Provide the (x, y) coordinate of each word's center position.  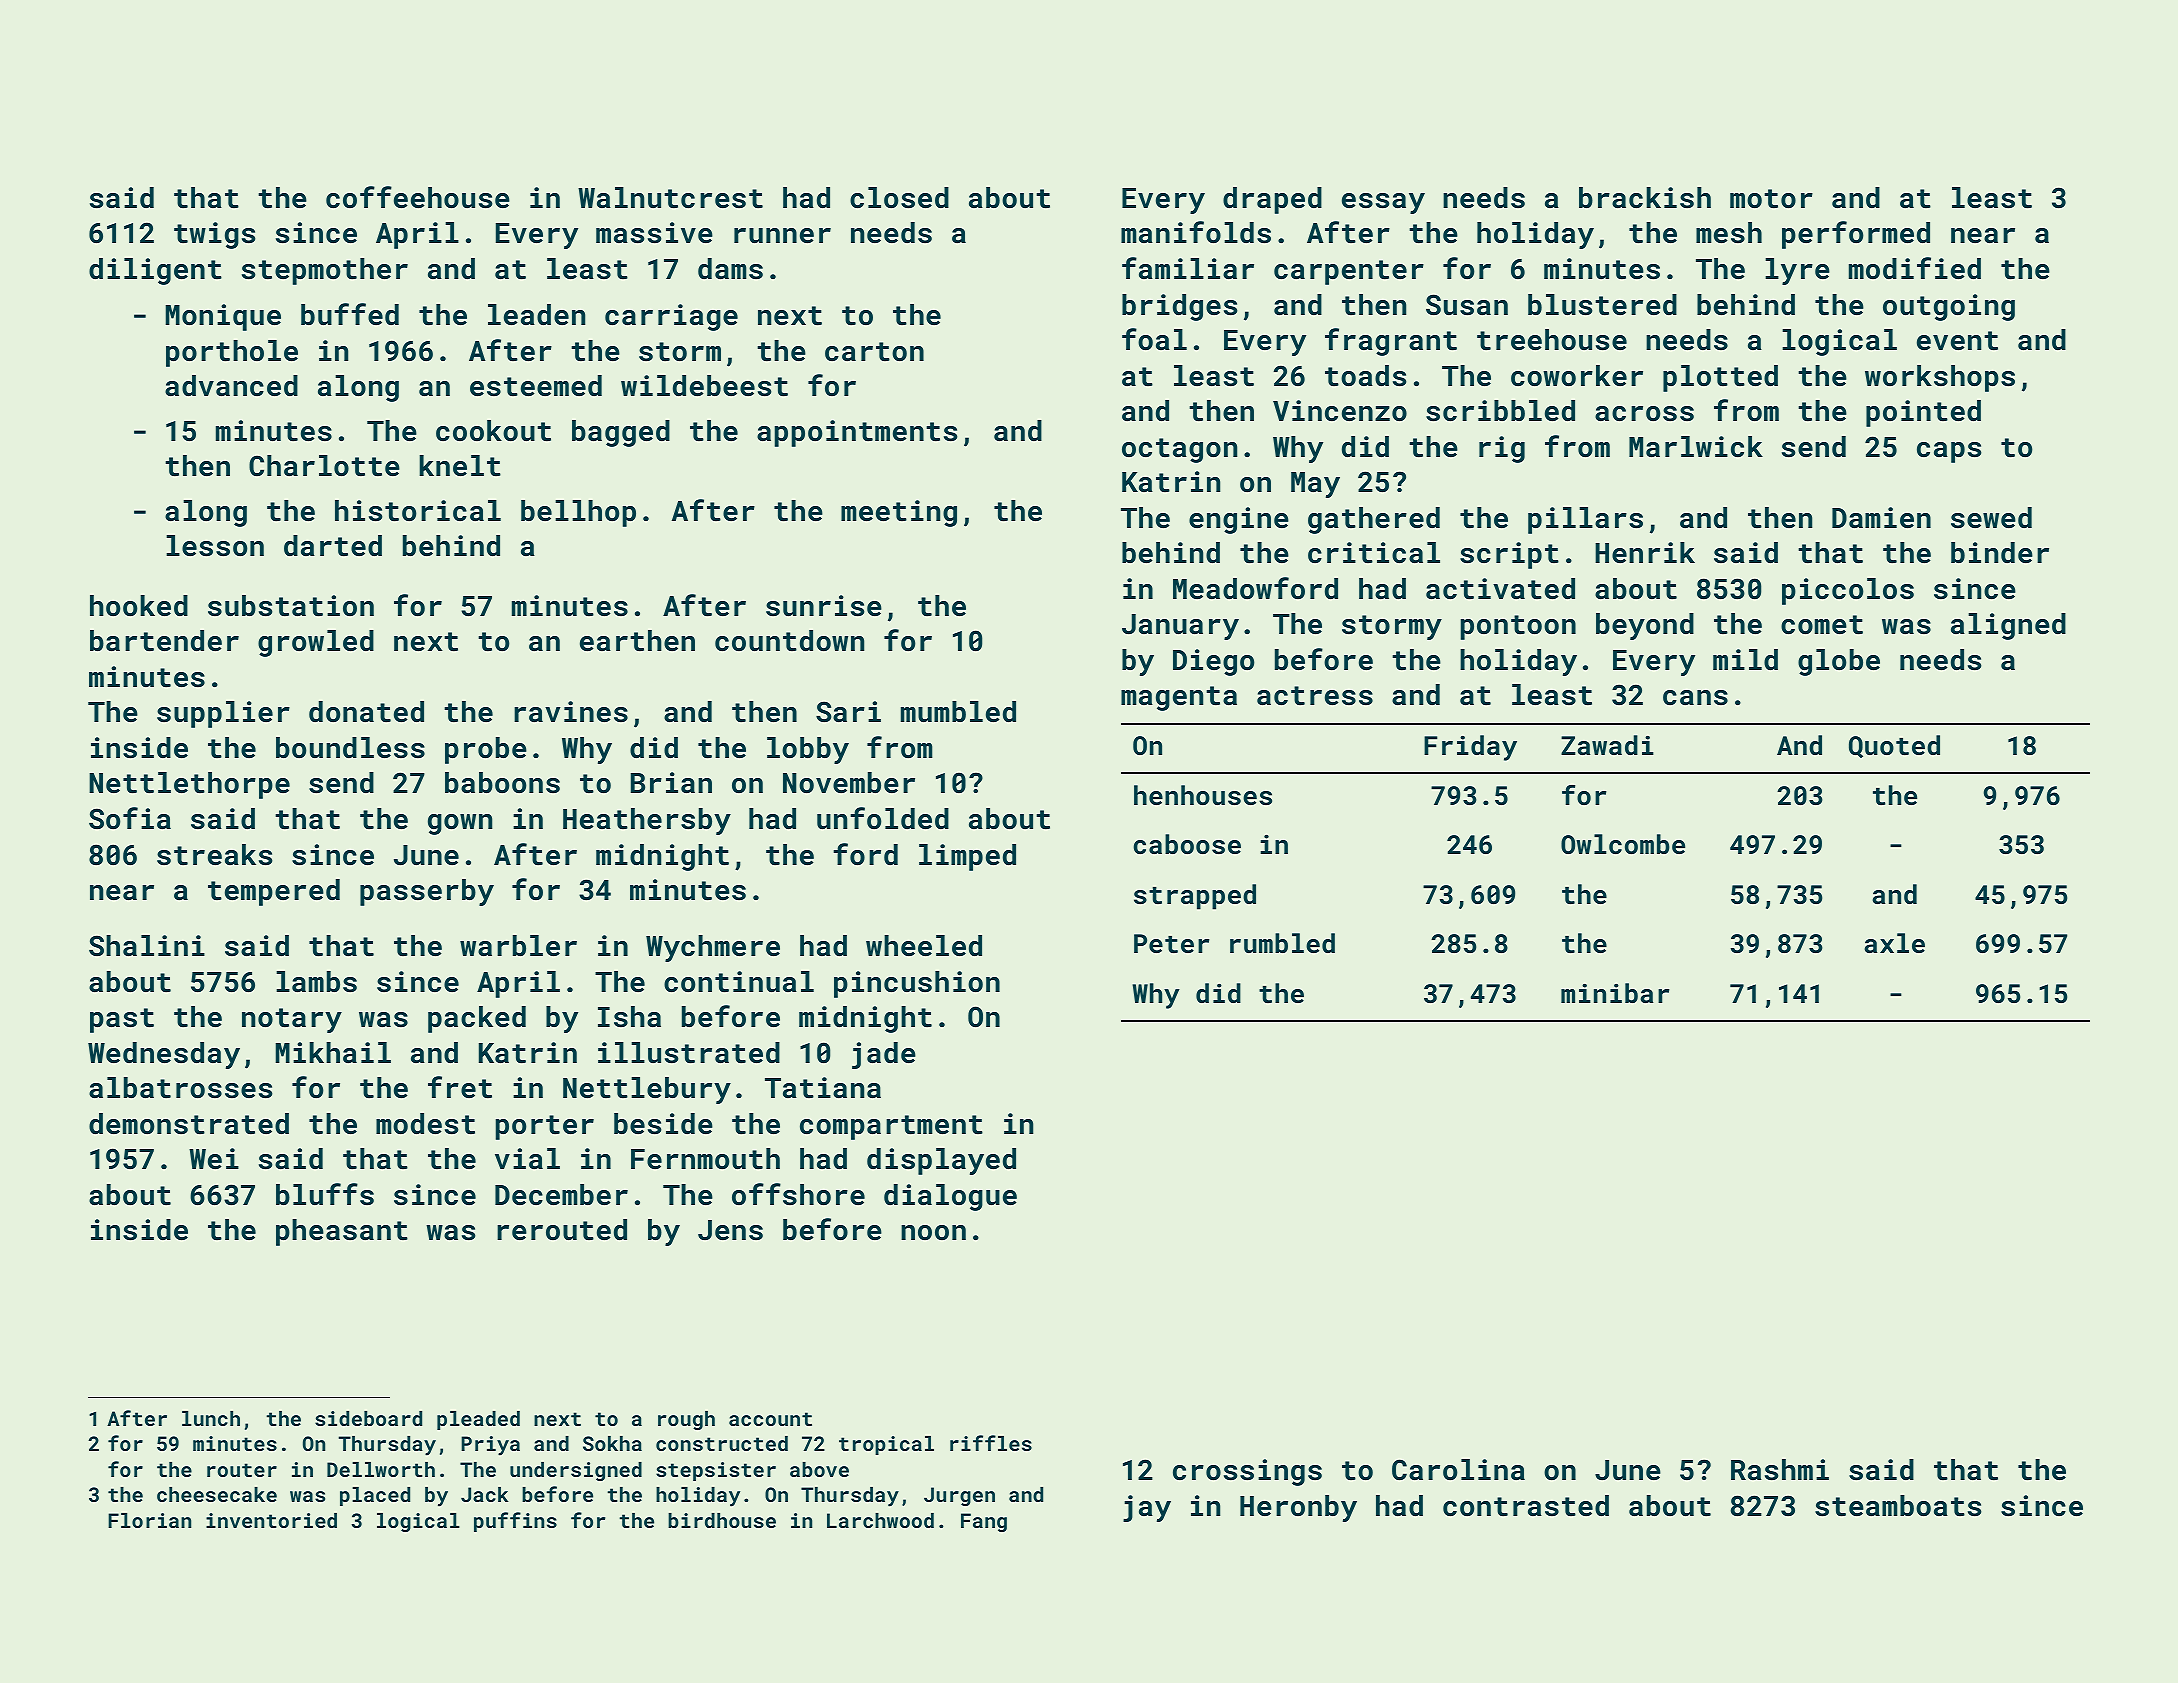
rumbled (1282, 943)
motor (1771, 199)
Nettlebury (647, 1090)
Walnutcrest (670, 198)
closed (899, 198)
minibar (1615, 993)
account (770, 1419)
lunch (211, 1418)
